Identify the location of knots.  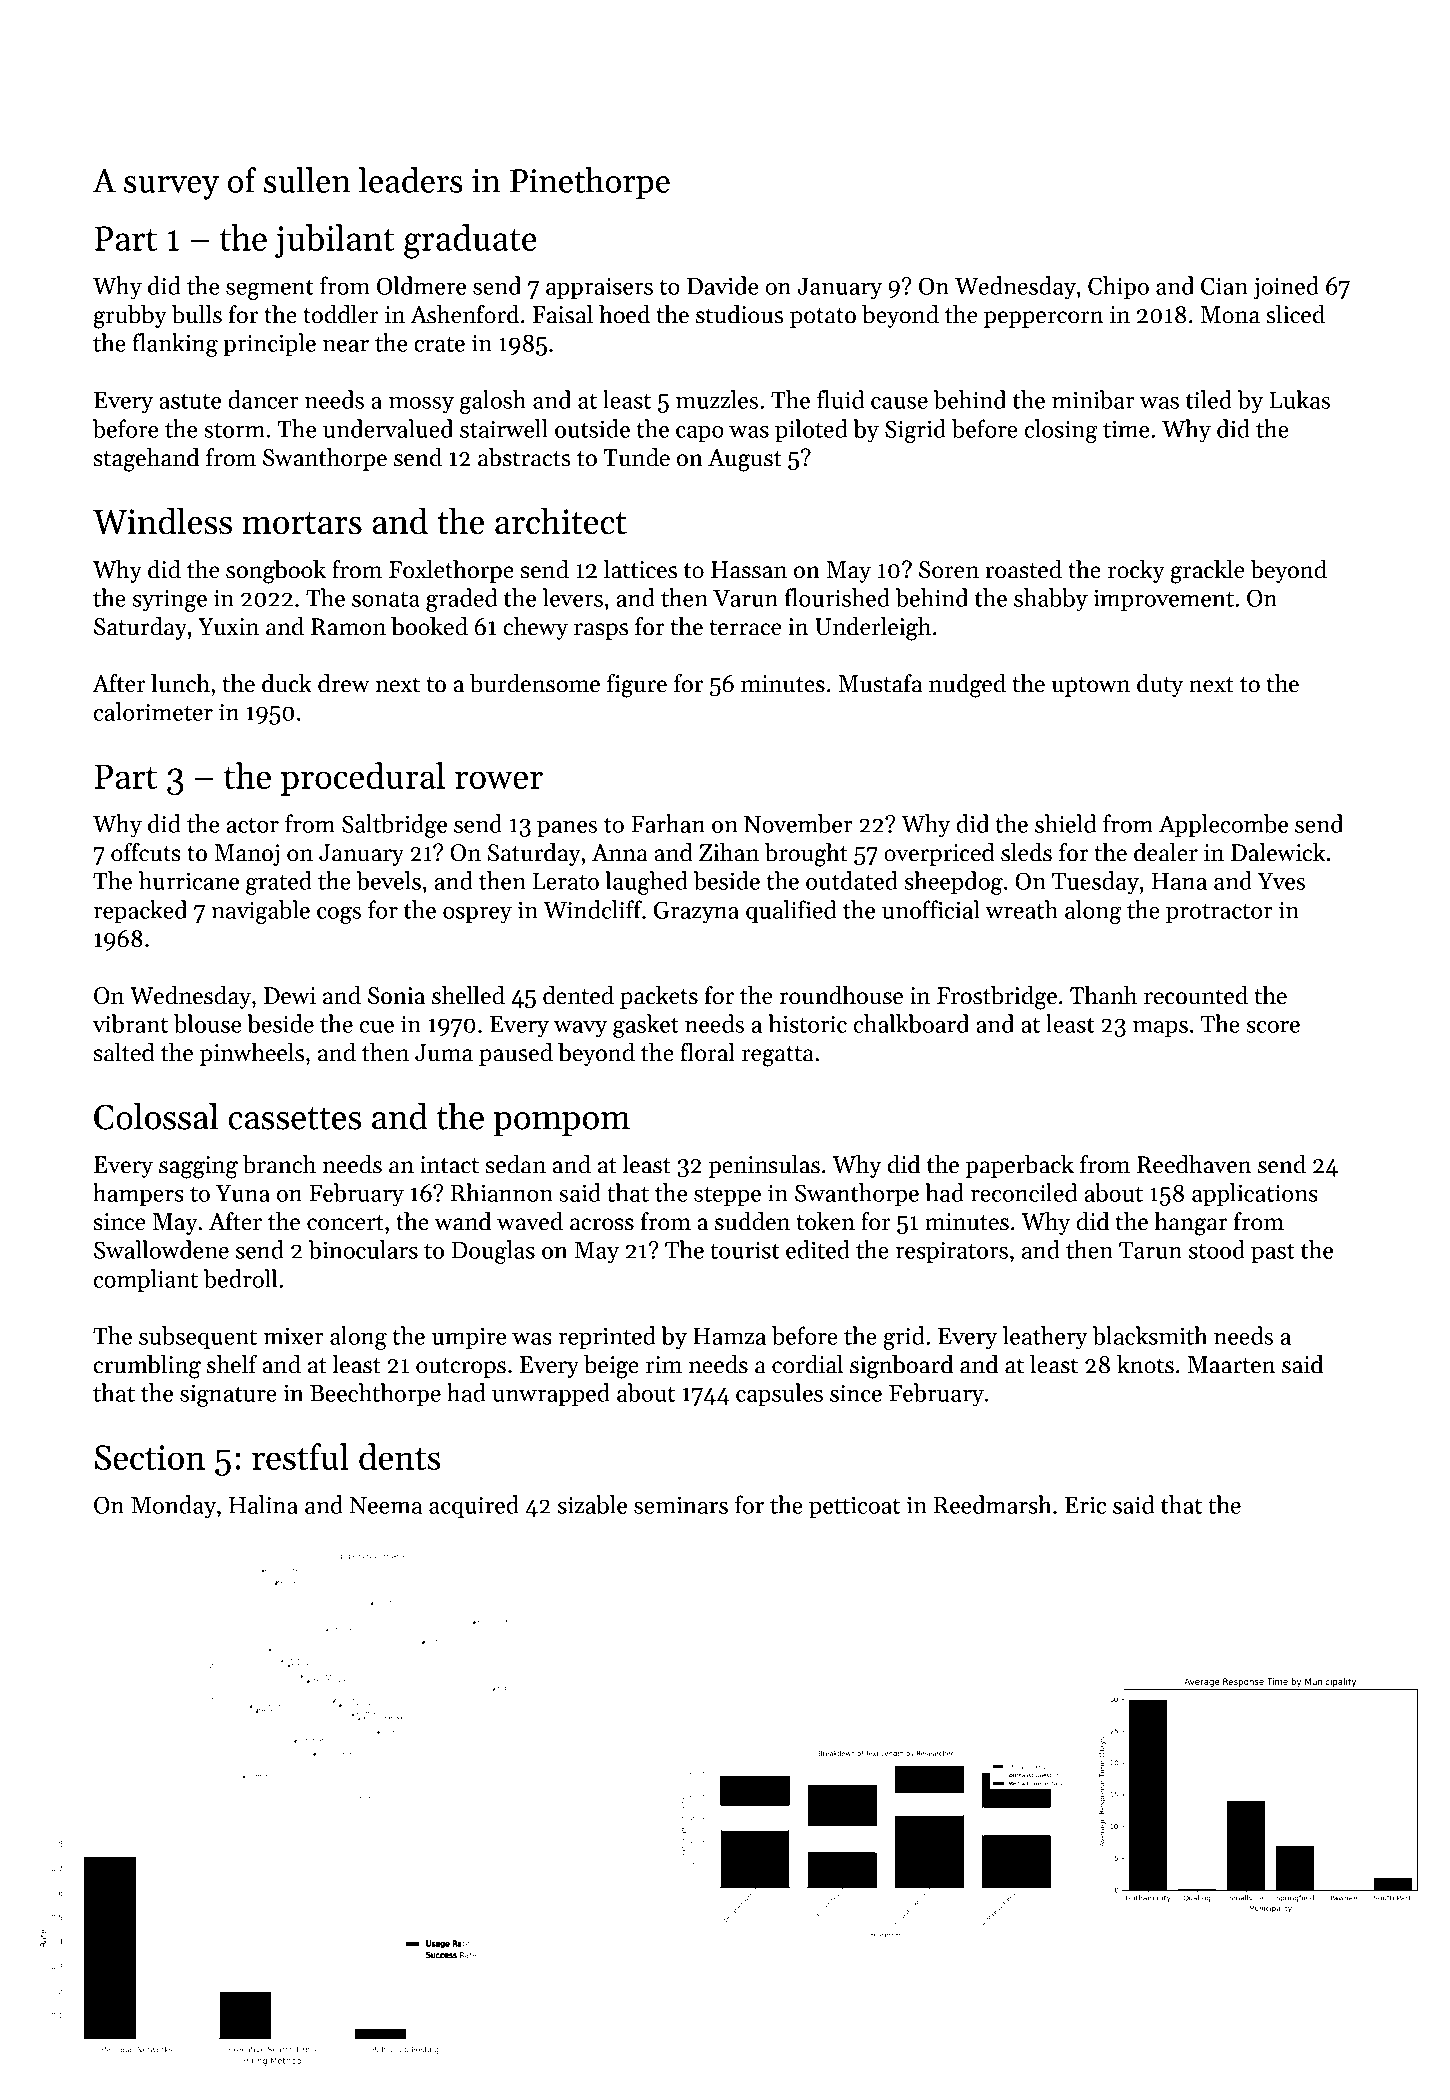
(1145, 1364).
